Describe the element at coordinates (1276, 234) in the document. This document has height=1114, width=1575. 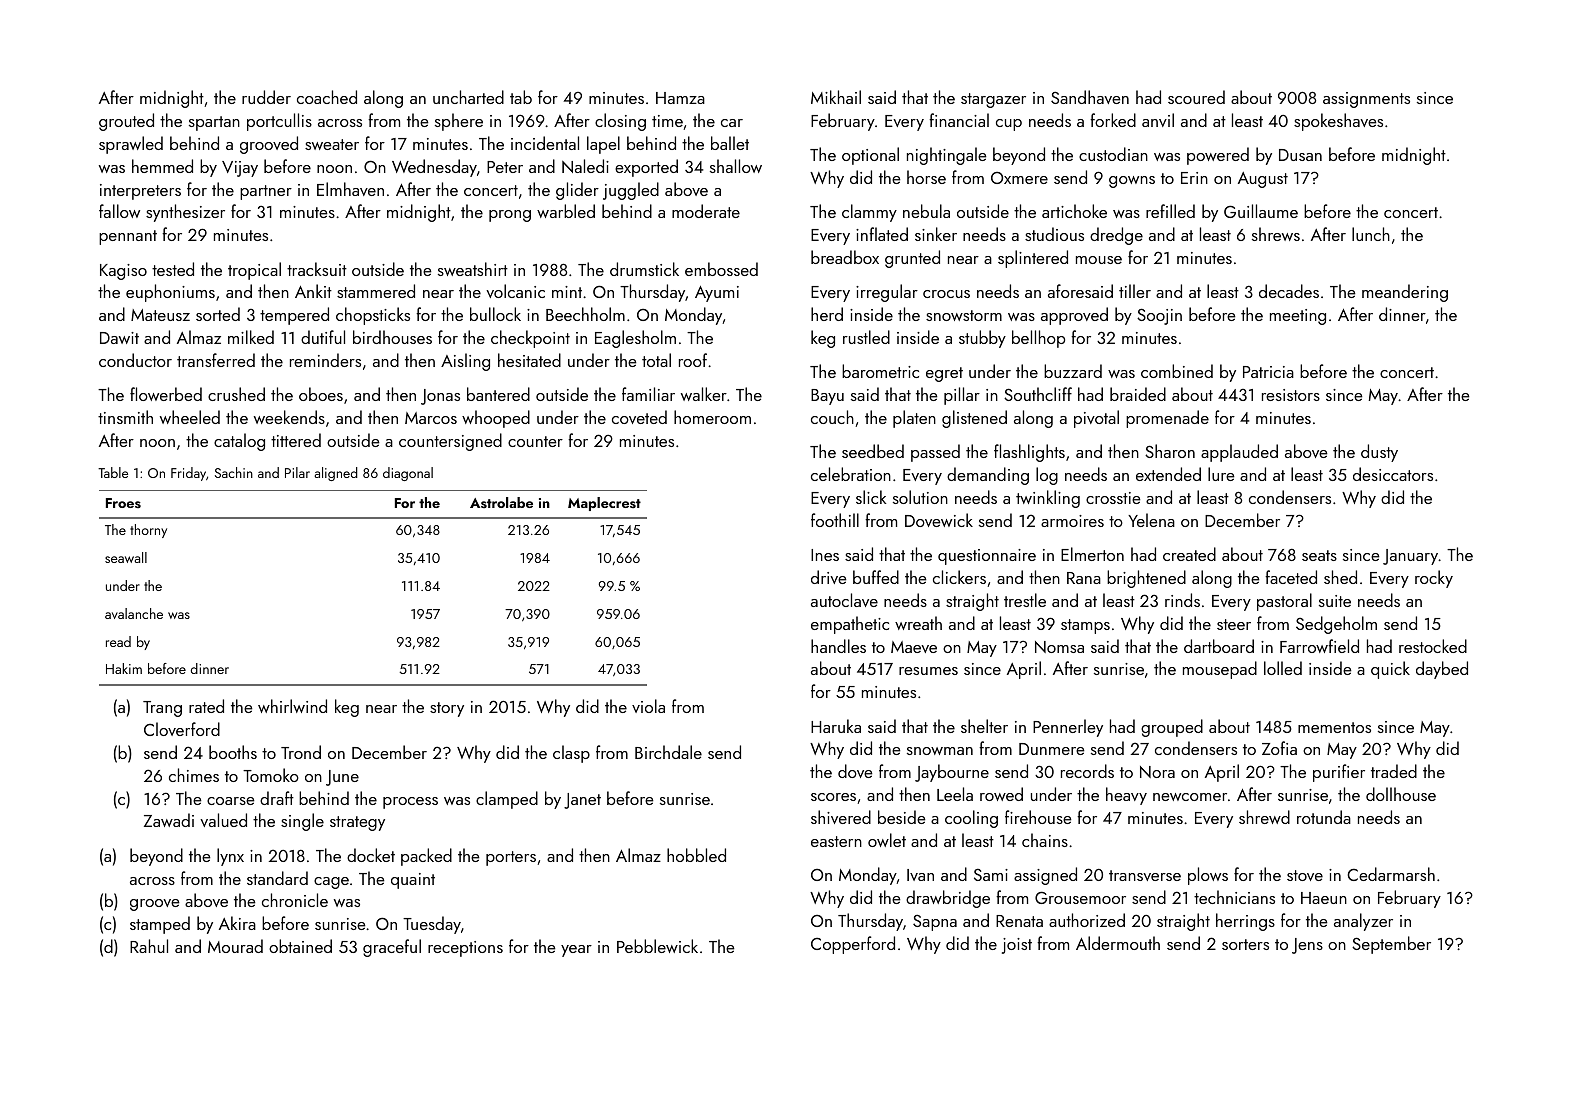
I see `shrews` at that location.
